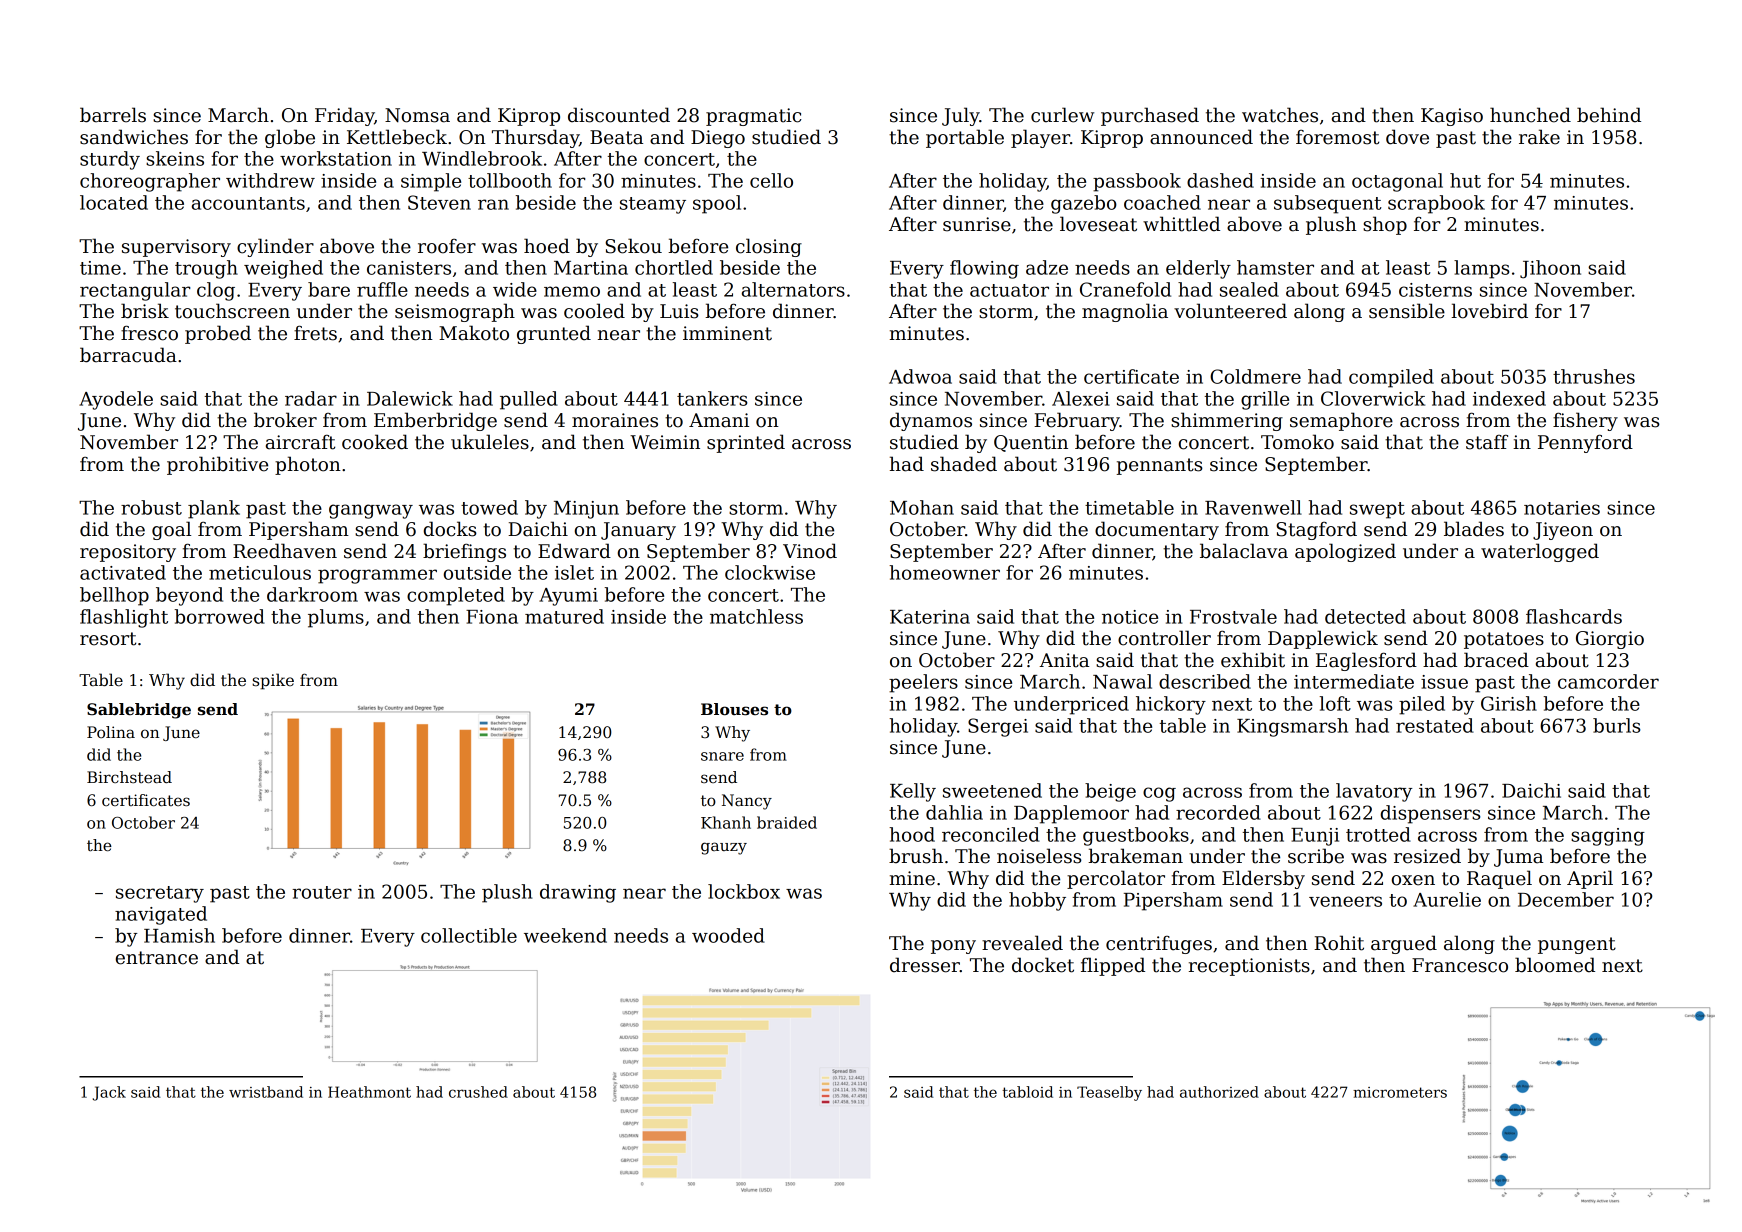 This screenshot has height=1232, width=1742. What do you see at coordinates (674, 267) in the screenshot?
I see `chortled` at bounding box center [674, 267].
